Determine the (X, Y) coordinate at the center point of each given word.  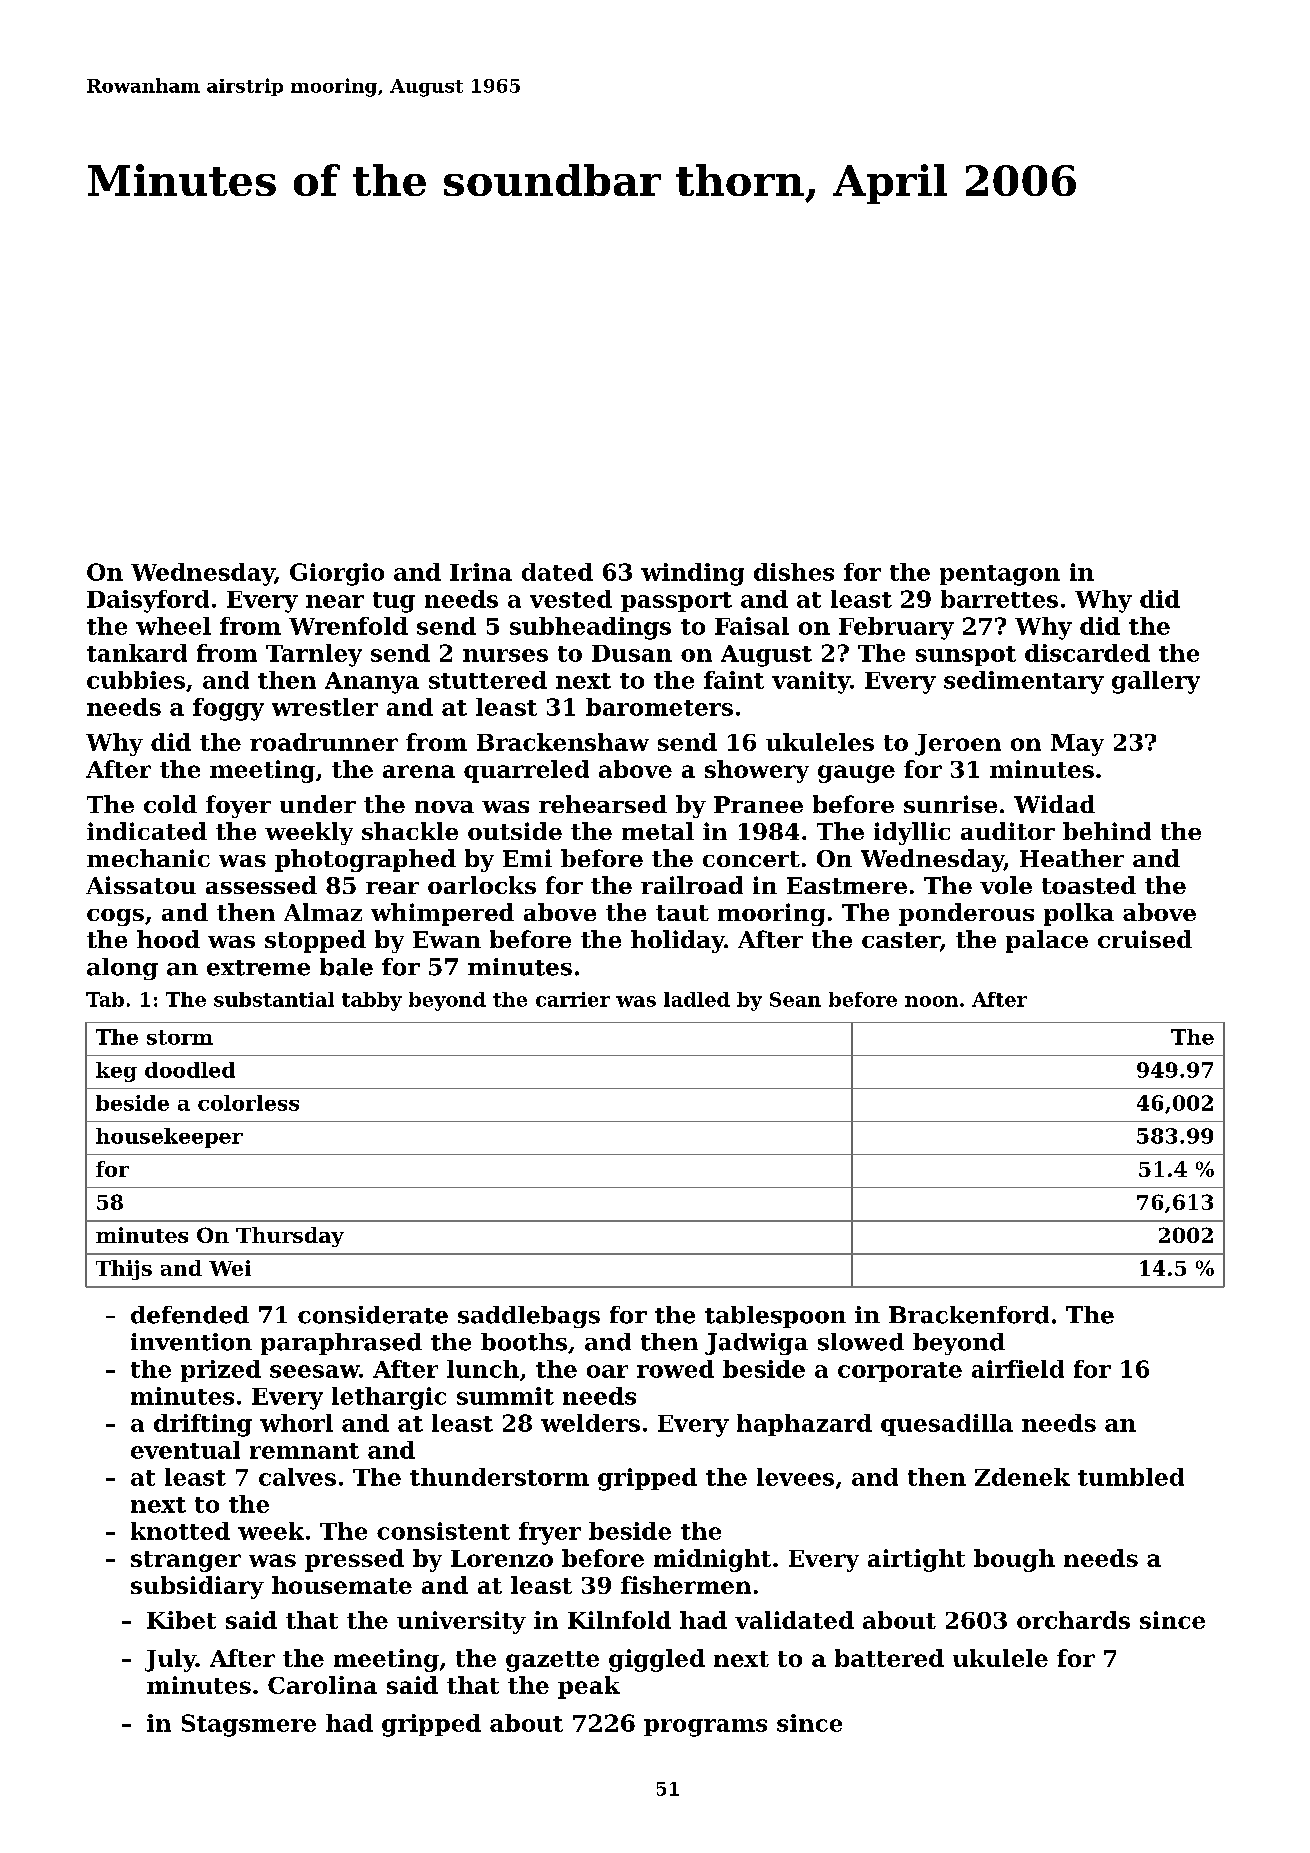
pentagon (1000, 575)
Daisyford (148, 601)
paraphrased (341, 1344)
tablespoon (775, 1317)
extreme (258, 968)
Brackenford (969, 1315)
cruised (1145, 939)
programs (705, 1728)
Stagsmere (249, 1725)
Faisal (752, 626)
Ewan (447, 939)
